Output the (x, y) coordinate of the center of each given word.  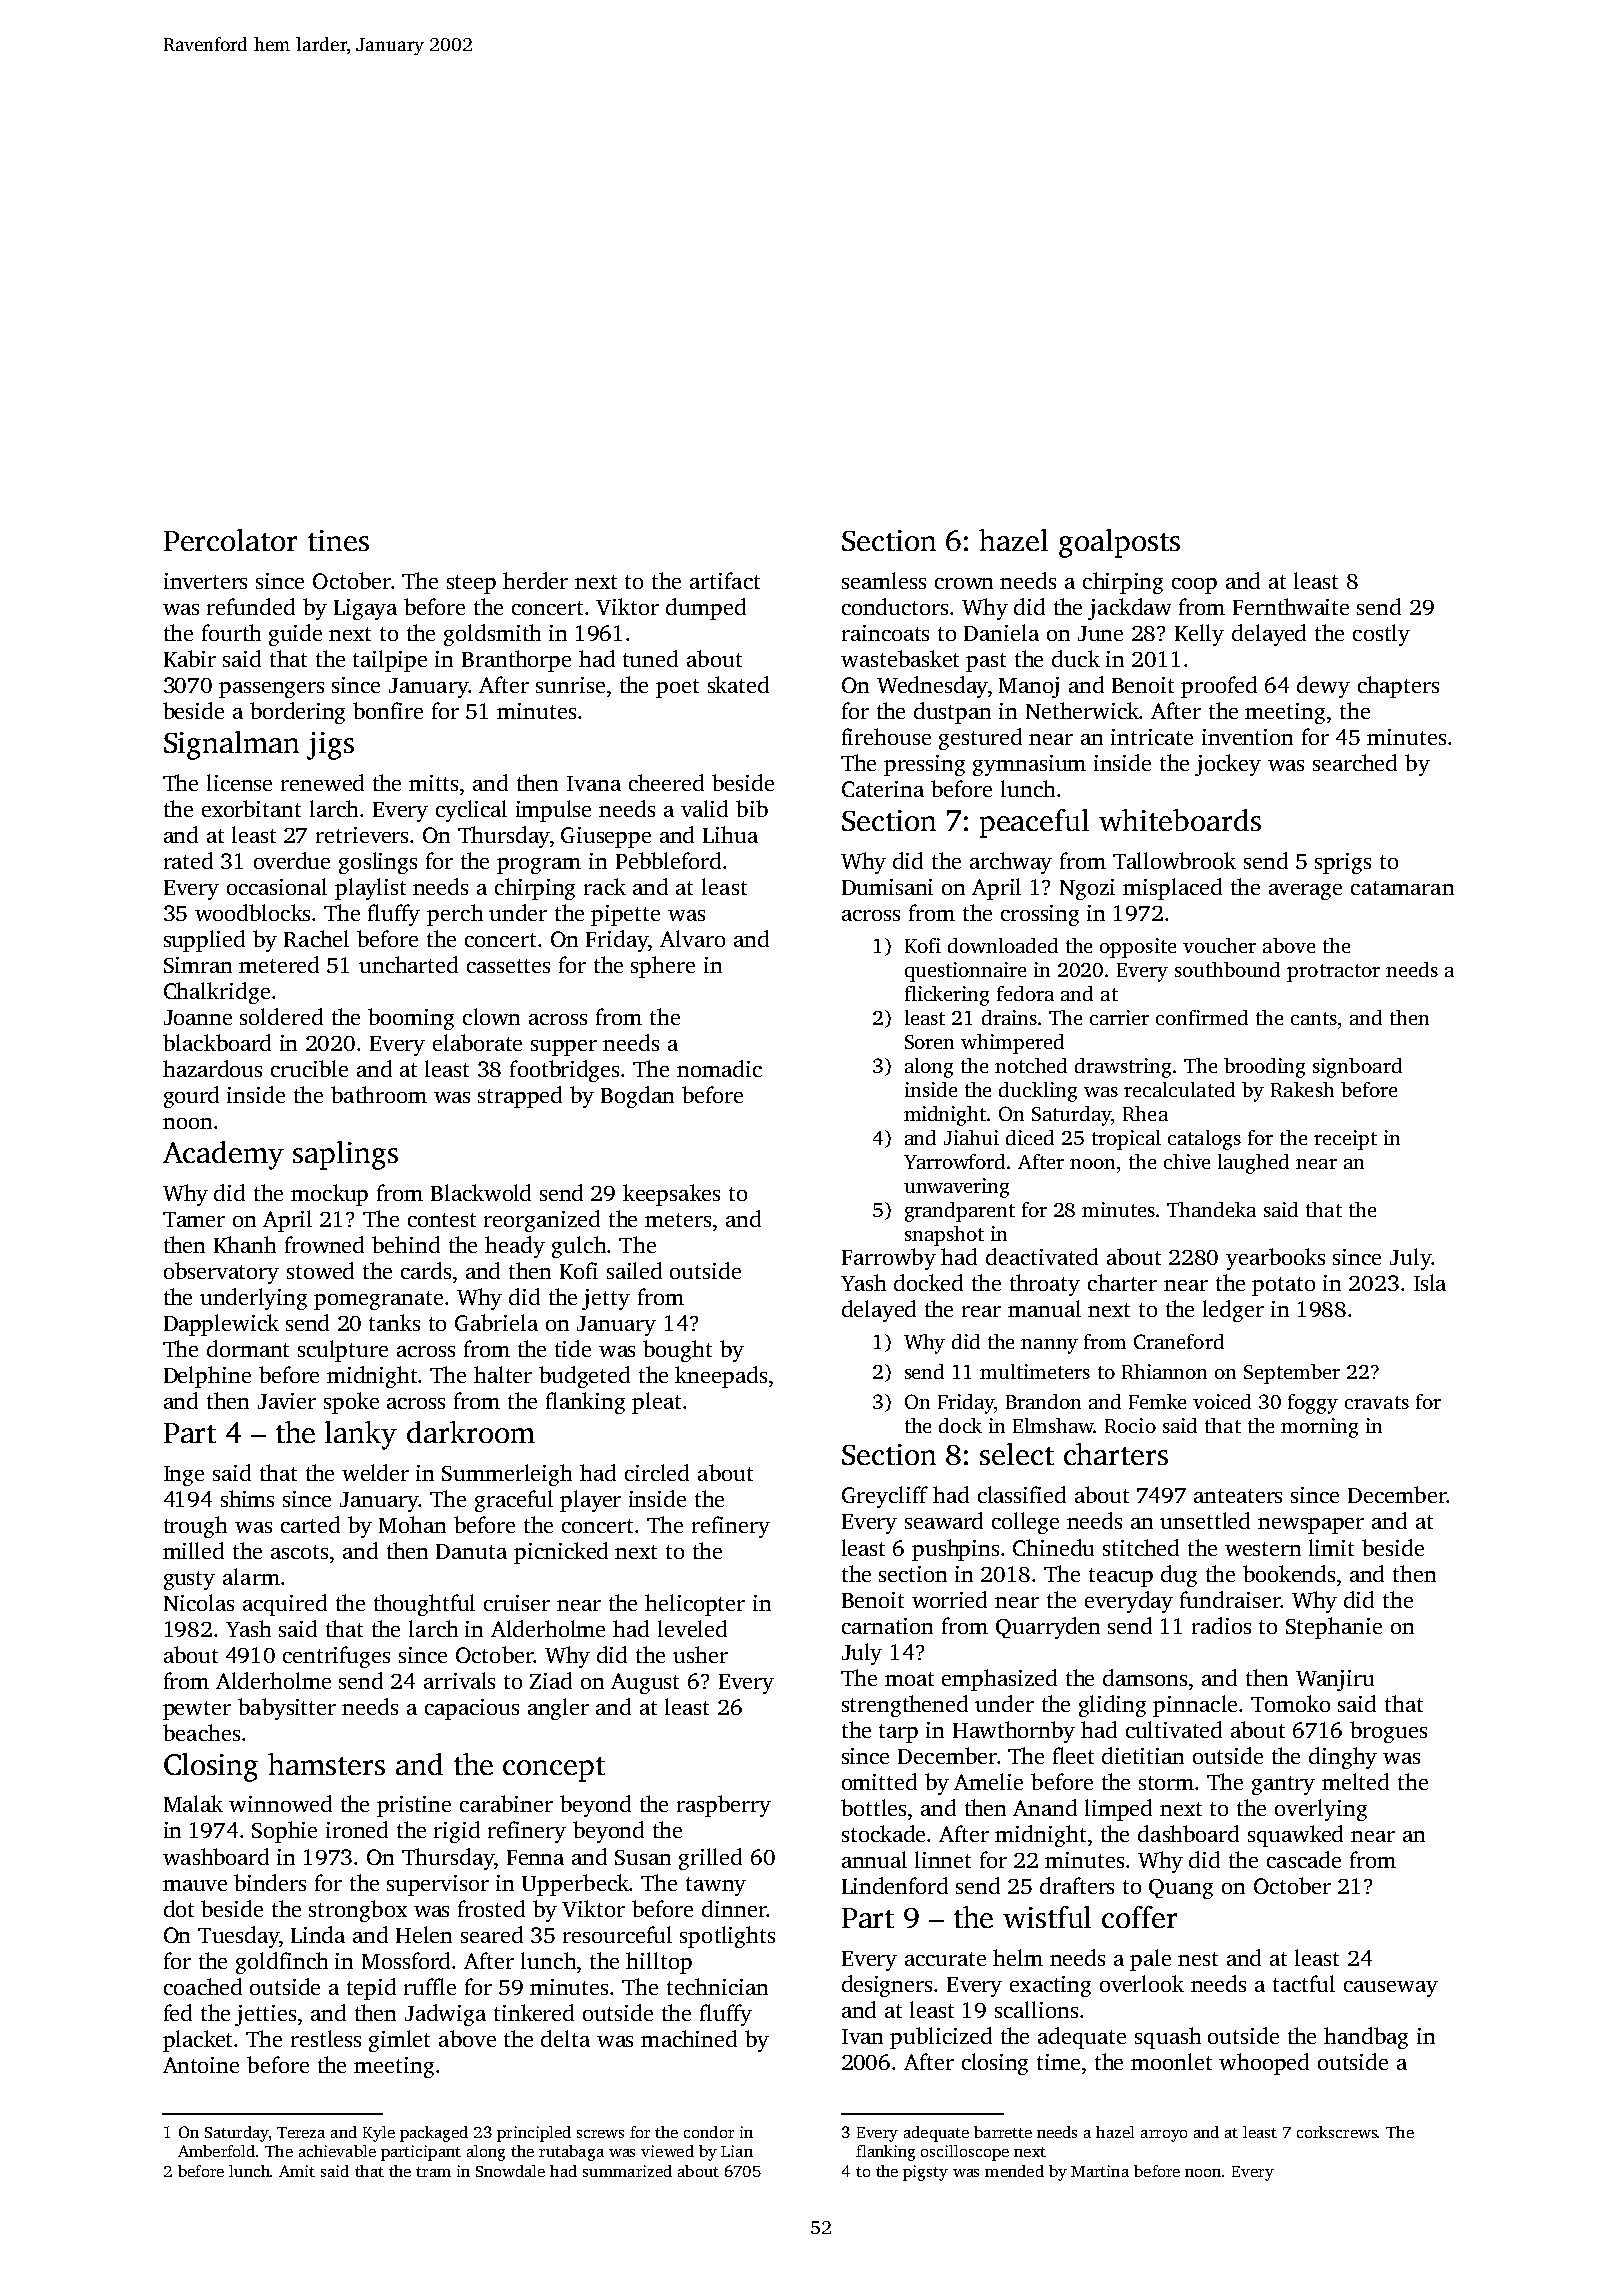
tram (433, 2172)
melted (1355, 1781)
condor (709, 2132)
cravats (1377, 1402)
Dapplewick (221, 1325)
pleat (656, 1403)
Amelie (988, 1781)
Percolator (230, 540)
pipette (625, 915)
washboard (216, 1856)
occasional (277, 886)
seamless (884, 580)
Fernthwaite (1291, 606)
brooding (1264, 1068)
